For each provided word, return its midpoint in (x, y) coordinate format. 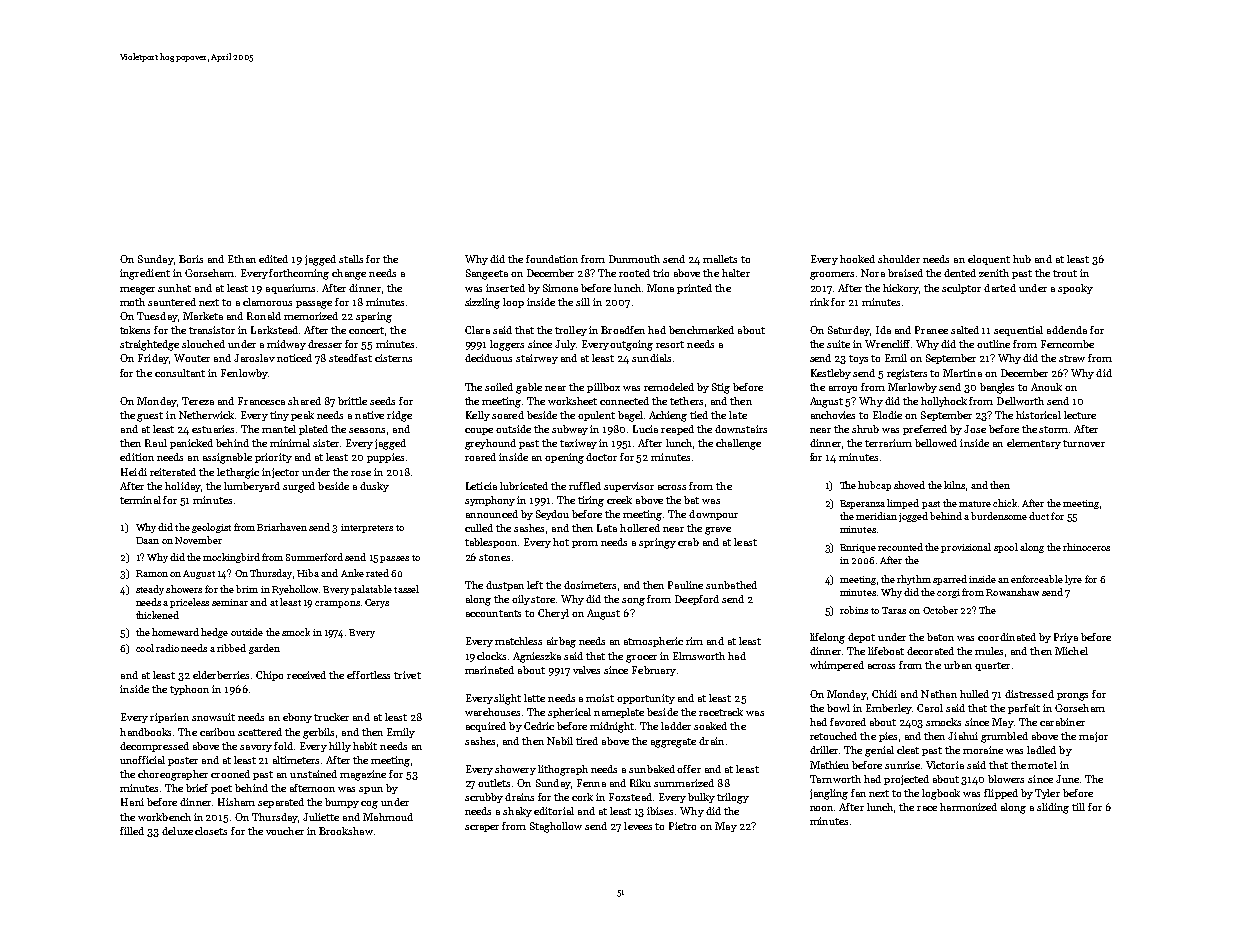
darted (1000, 288)
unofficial (142, 760)
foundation (552, 259)
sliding (1053, 808)
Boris (191, 259)
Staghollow (556, 827)
